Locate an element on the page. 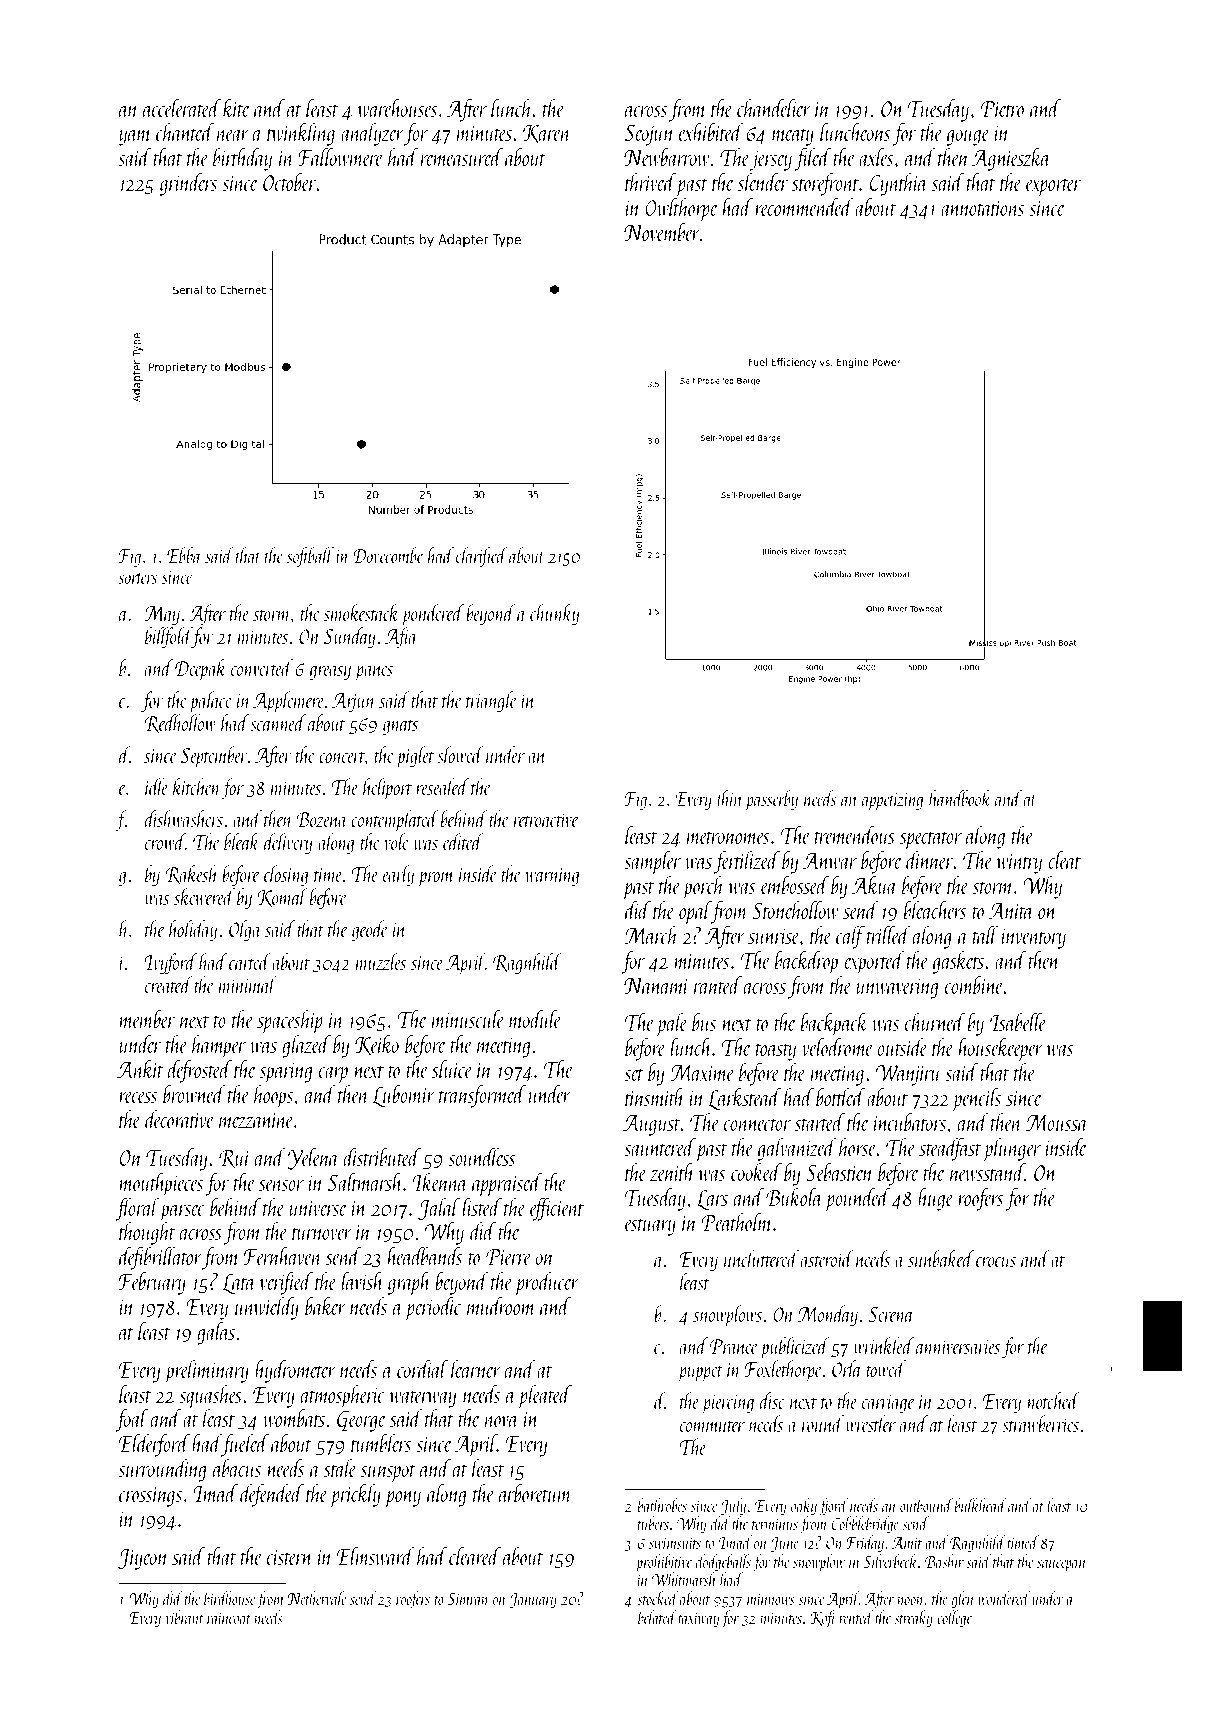 The width and height of the document is (1209, 1709). Agnieszka is located at coordinates (1011, 159).
